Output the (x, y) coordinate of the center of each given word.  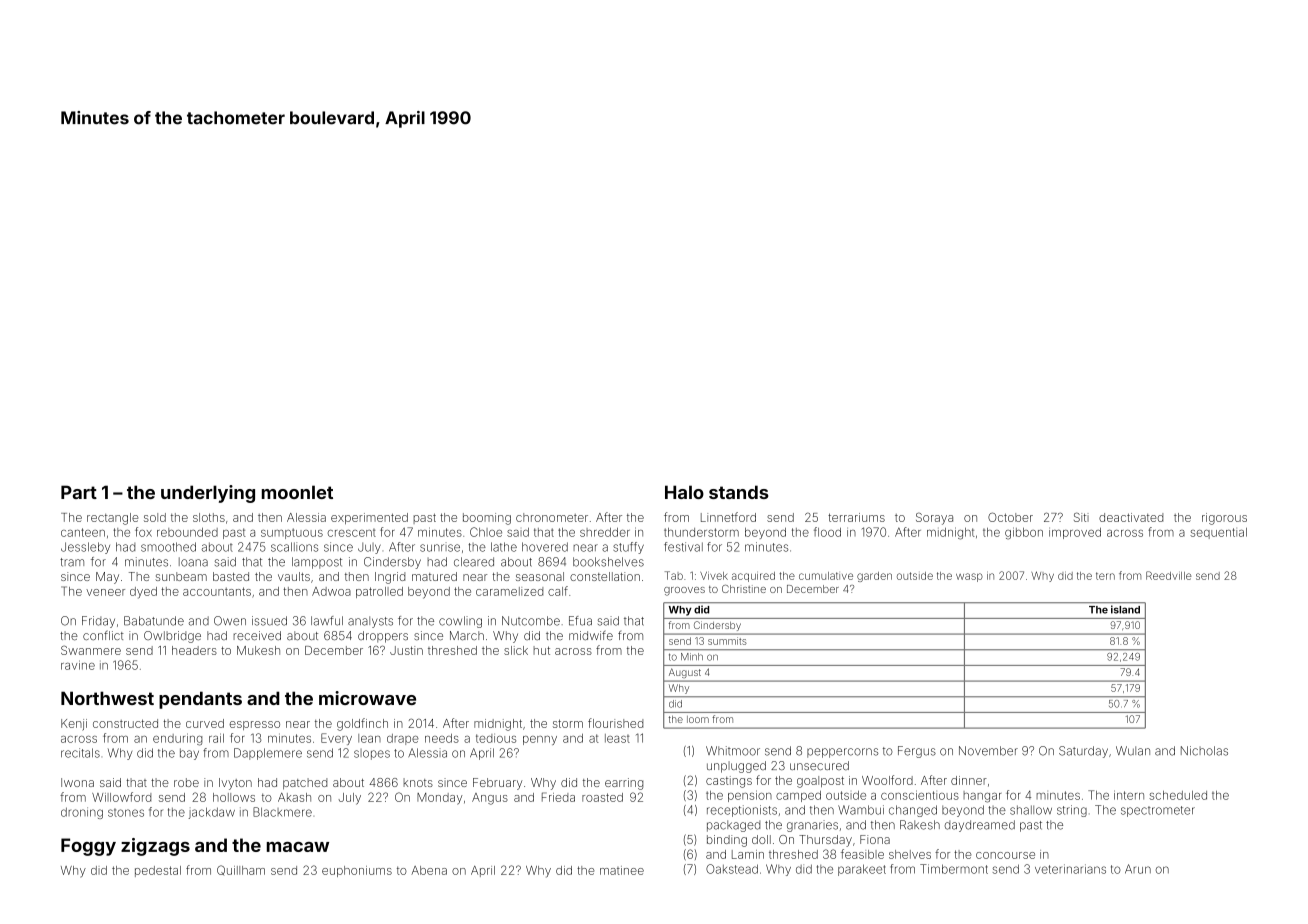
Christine (744, 589)
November (988, 751)
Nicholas (1204, 751)
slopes (372, 754)
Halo (684, 492)
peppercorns (842, 753)
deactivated (1131, 517)
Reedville (1169, 575)
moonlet (297, 492)
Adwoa (331, 591)
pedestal (158, 871)
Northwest (107, 698)
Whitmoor (733, 751)
